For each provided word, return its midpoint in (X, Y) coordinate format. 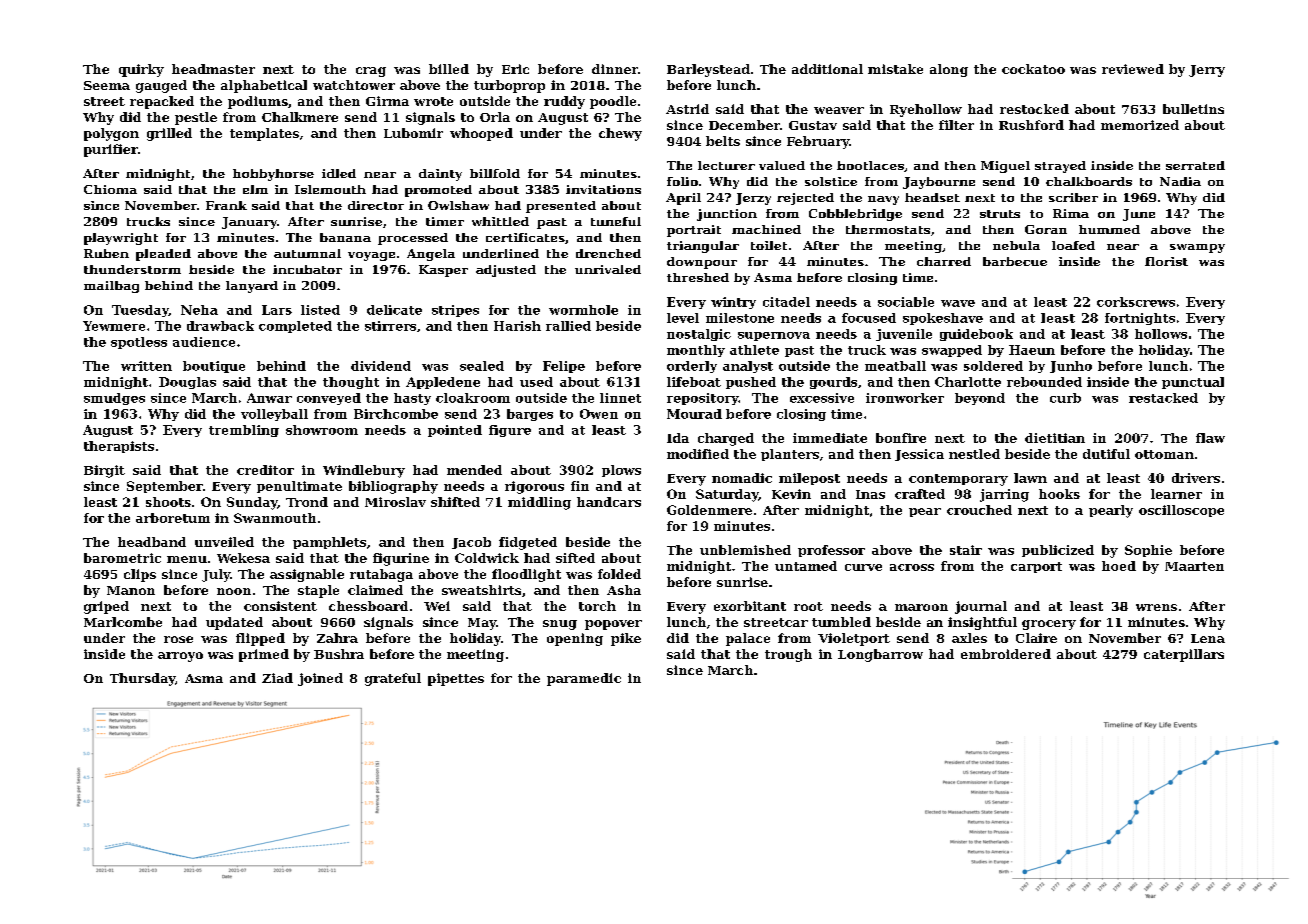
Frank (226, 205)
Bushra (339, 654)
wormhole (583, 310)
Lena (1208, 638)
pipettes (456, 679)
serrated (1195, 165)
